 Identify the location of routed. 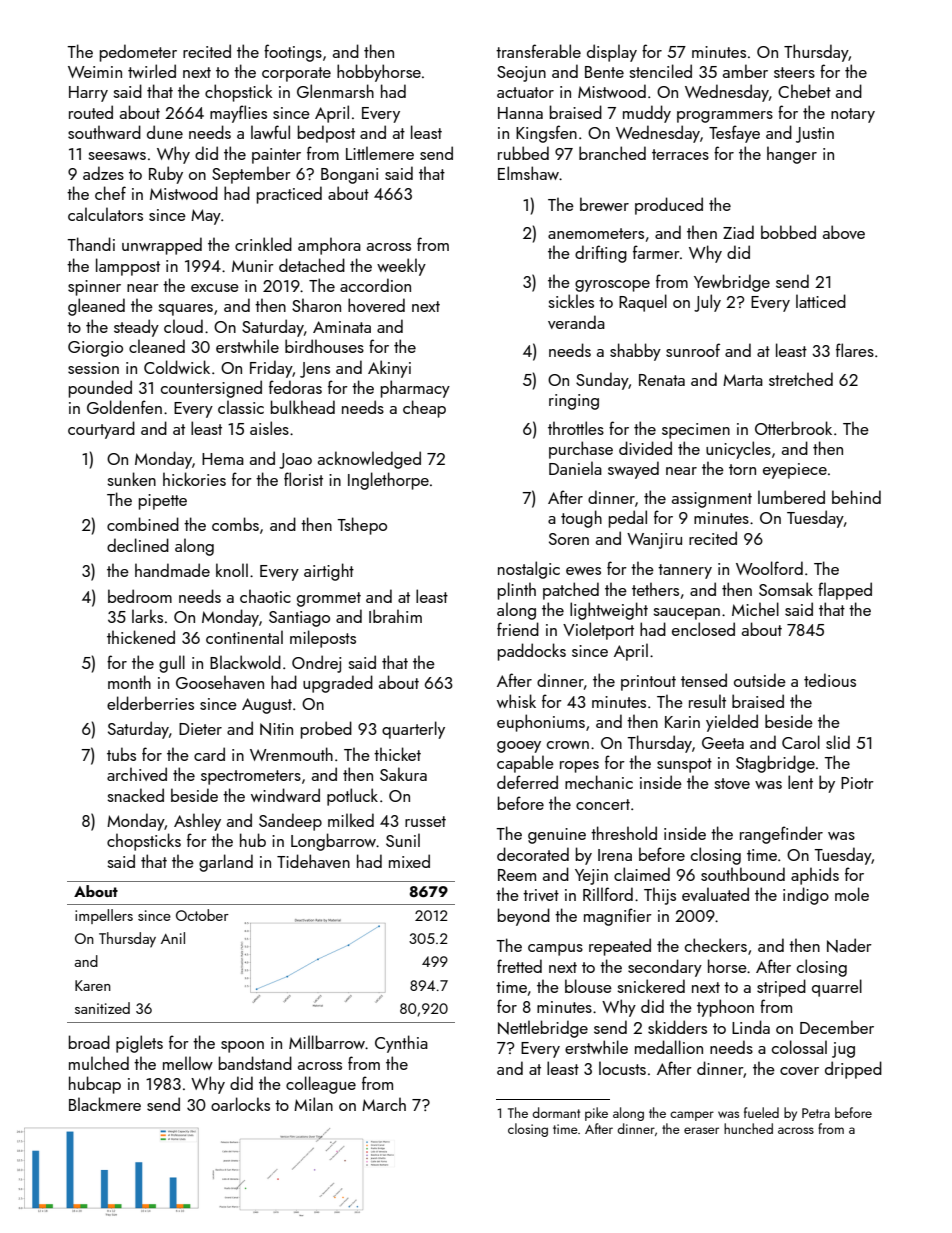
(91, 112).
